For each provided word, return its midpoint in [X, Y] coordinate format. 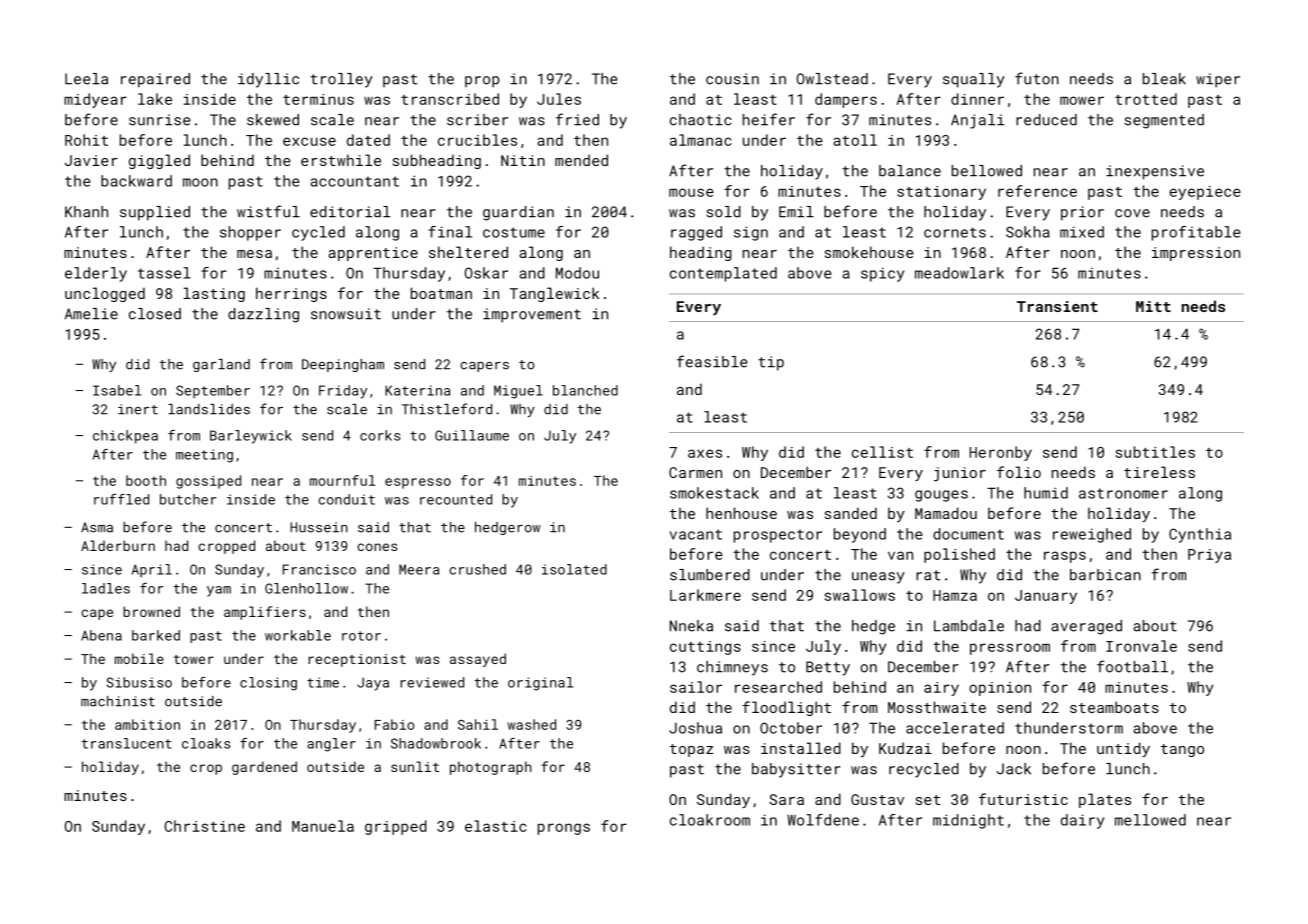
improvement [532, 315]
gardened [264, 768]
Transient [1057, 306]
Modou [577, 273]
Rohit [86, 140]
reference [1037, 191]
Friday [343, 392]
